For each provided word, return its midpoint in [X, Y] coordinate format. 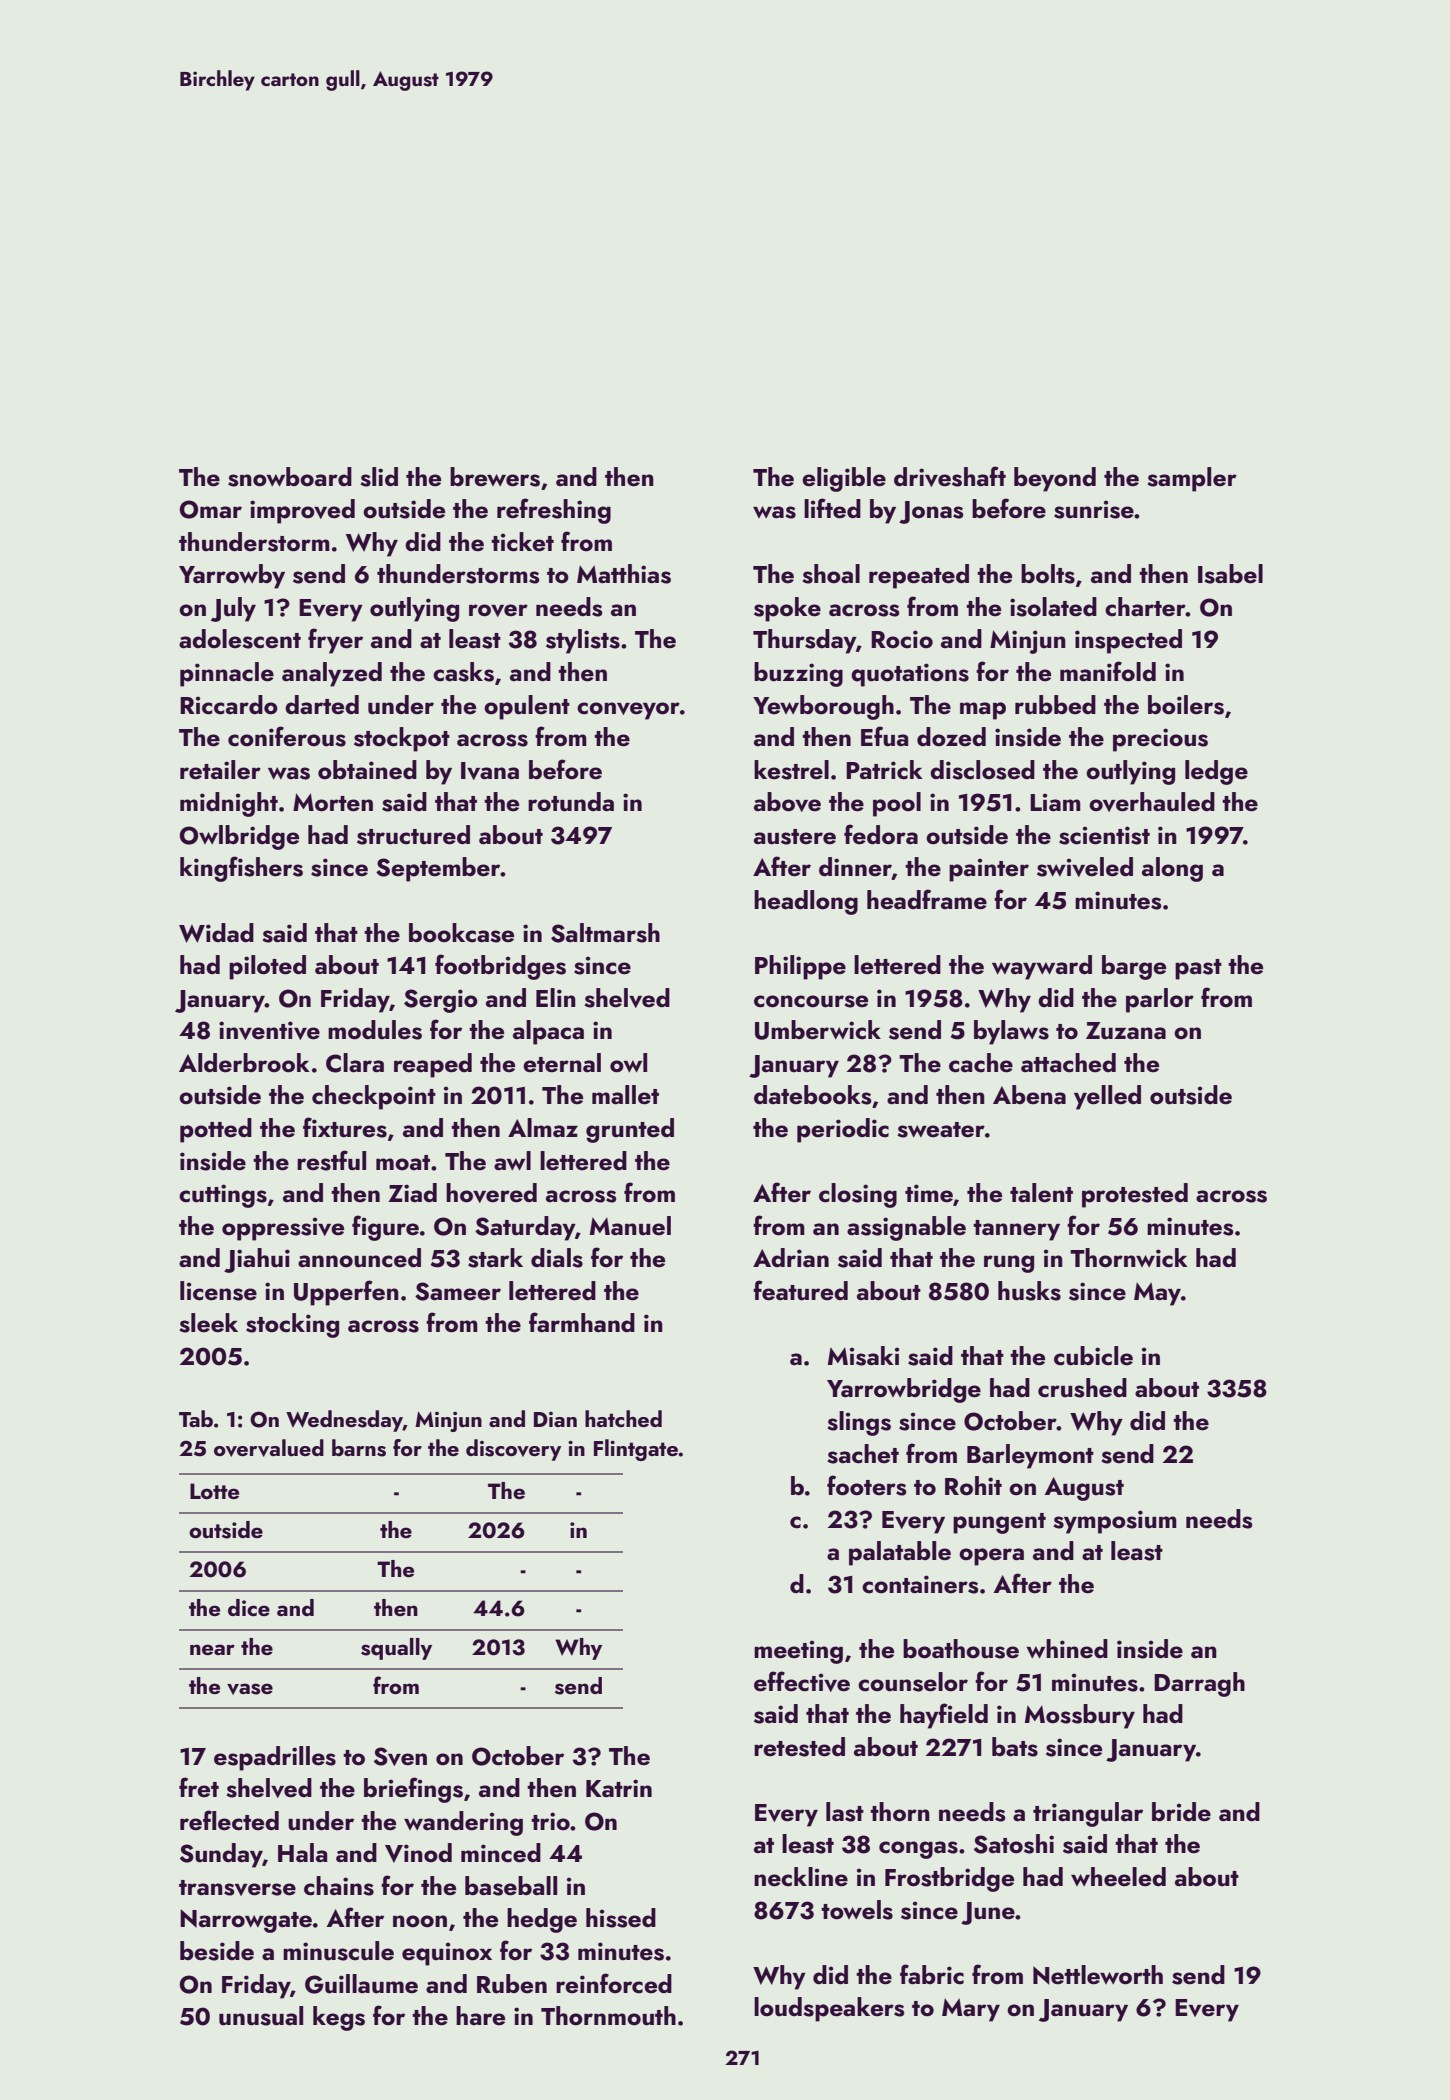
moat [403, 1163]
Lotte [214, 1491]
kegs [339, 2018]
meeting [798, 1652]
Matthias [624, 574]
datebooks [812, 1095]
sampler [1192, 479]
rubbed [1055, 705]
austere [795, 837]
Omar [210, 509]
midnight [229, 804]
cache [981, 1063]
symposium [1115, 1522]
